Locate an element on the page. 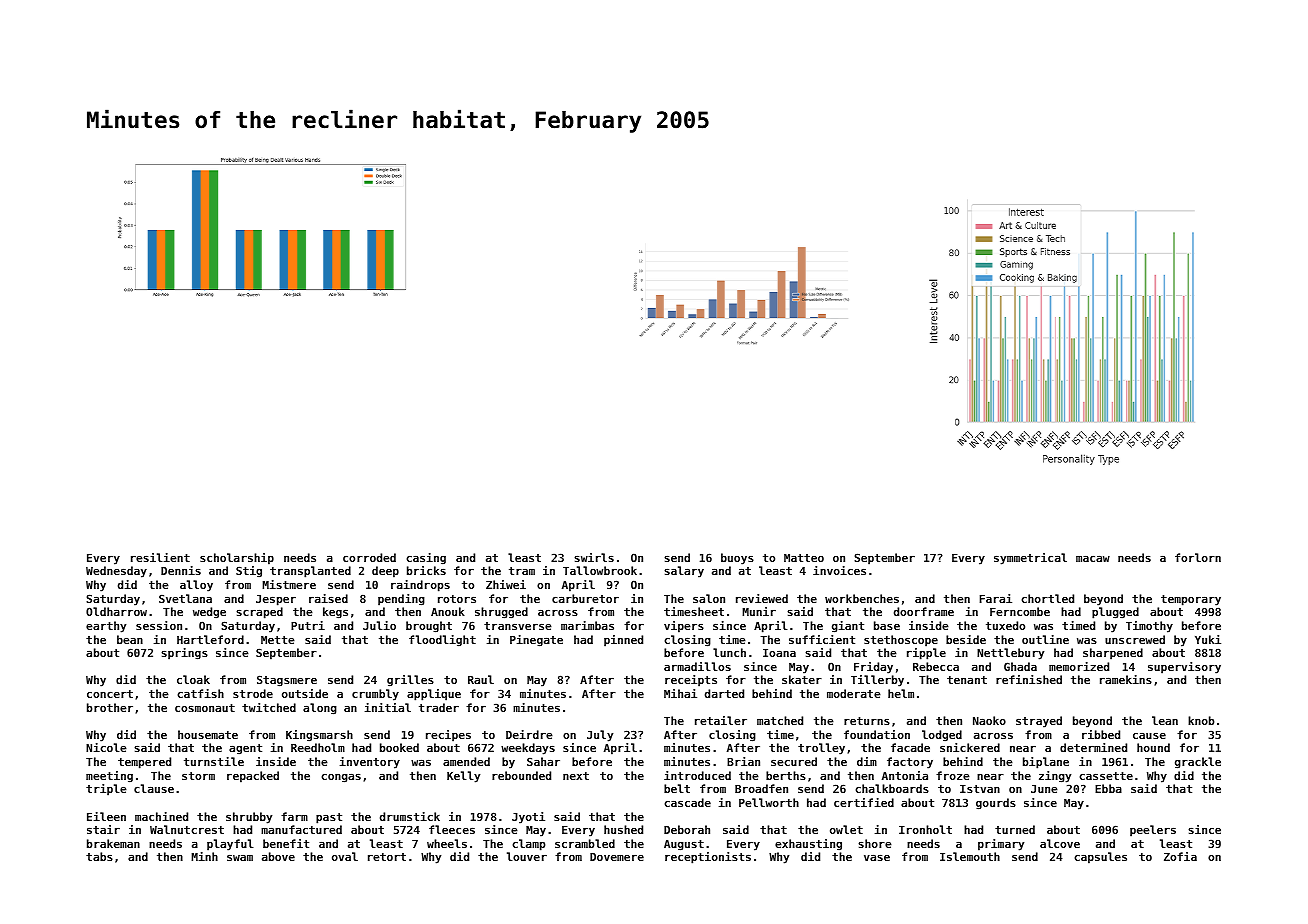 This document has width=1308, height=924. springs is located at coordinates (184, 654).
